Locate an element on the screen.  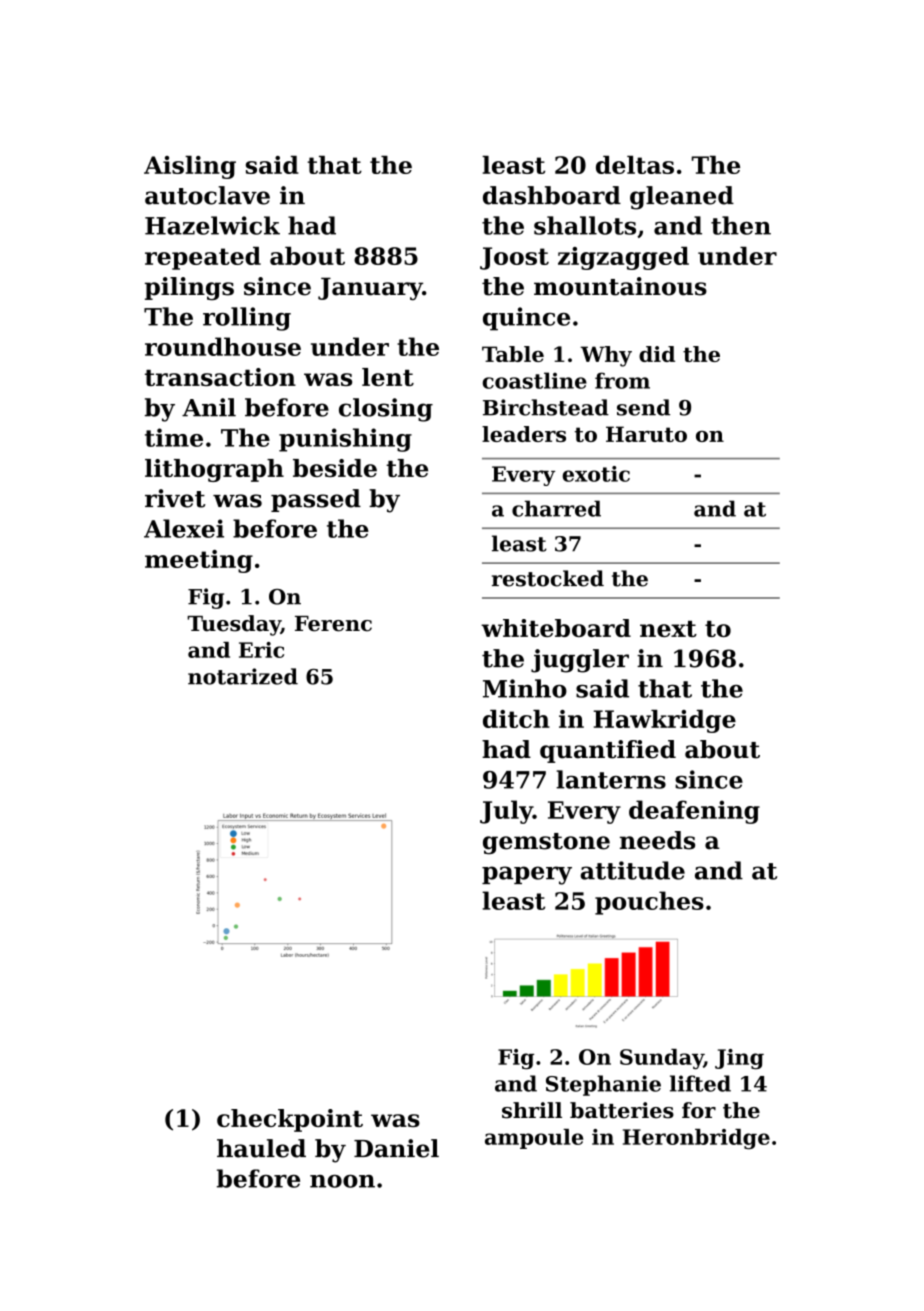
noon is located at coordinates (342, 1181).
